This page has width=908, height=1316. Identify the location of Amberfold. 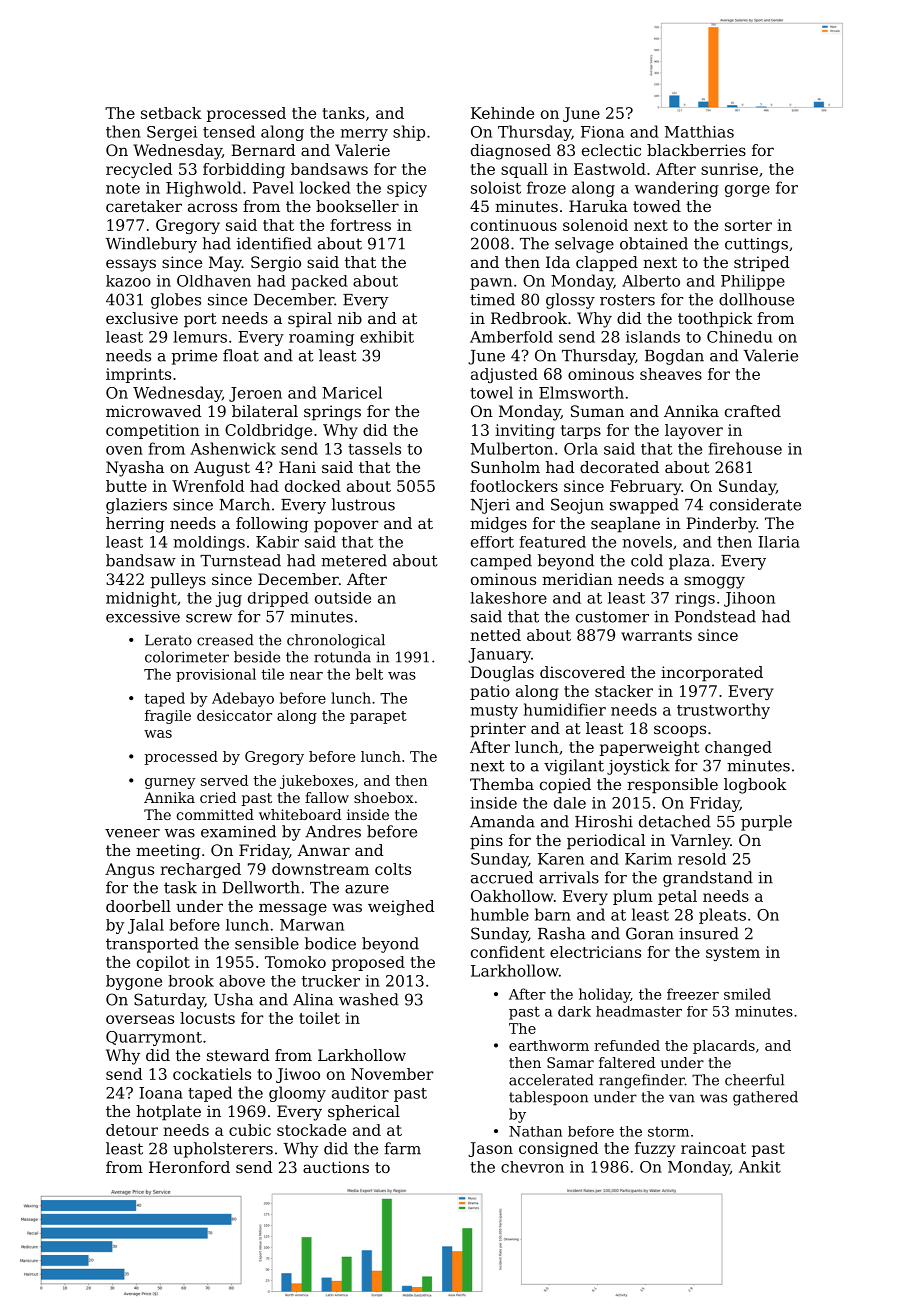
(511, 337).
